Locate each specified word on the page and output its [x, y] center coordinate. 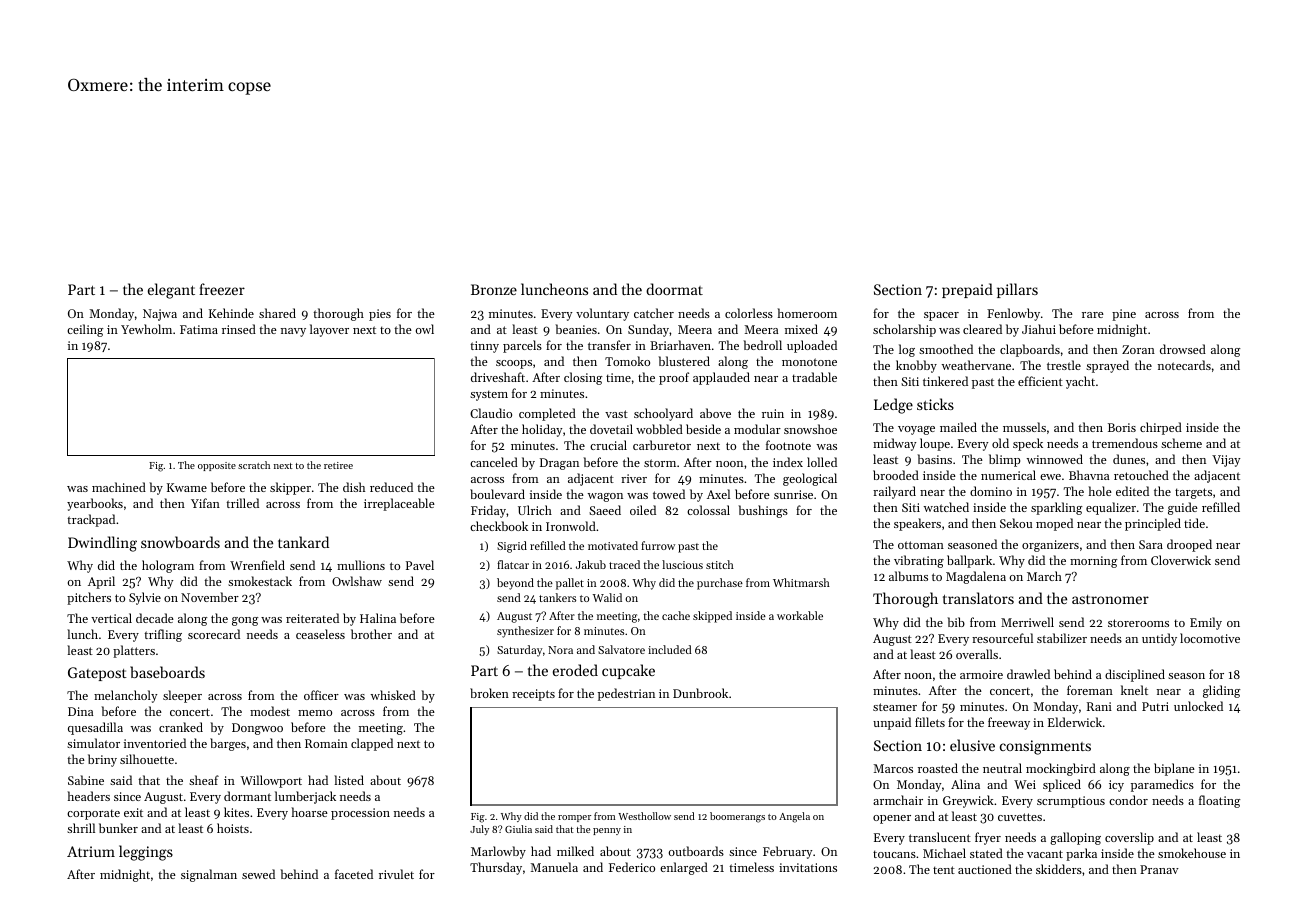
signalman [209, 875]
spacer [941, 316]
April [101, 582]
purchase [720, 584]
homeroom [807, 313]
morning [1094, 562]
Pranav [1159, 869]
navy [293, 332]
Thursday [496, 868]
